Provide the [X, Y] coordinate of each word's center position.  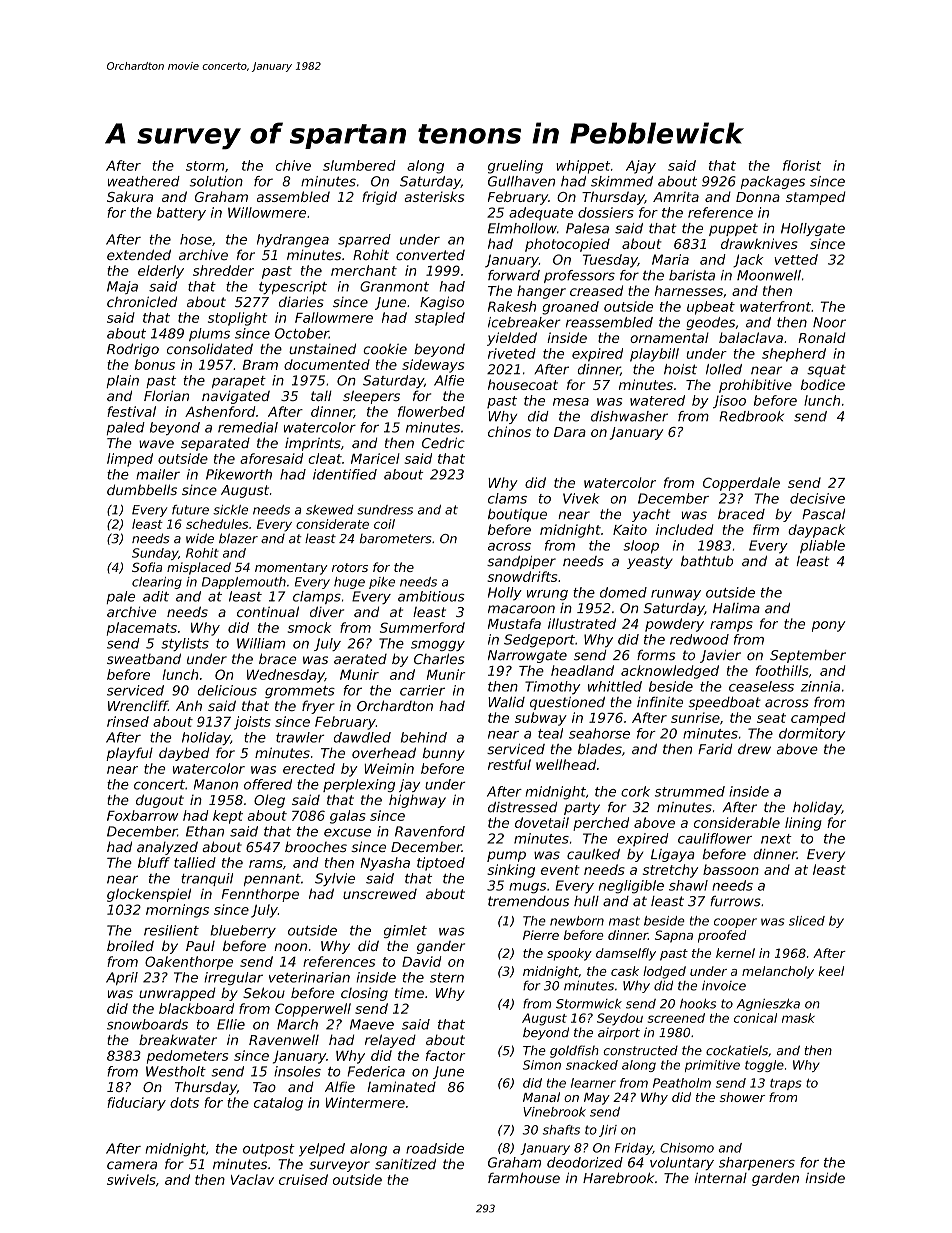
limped [130, 460]
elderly [161, 272]
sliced [807, 921]
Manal [541, 1097]
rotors [350, 567]
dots [184, 1102]
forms [656, 655]
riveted [512, 353]
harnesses [689, 290]
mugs [527, 888]
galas [348, 817]
